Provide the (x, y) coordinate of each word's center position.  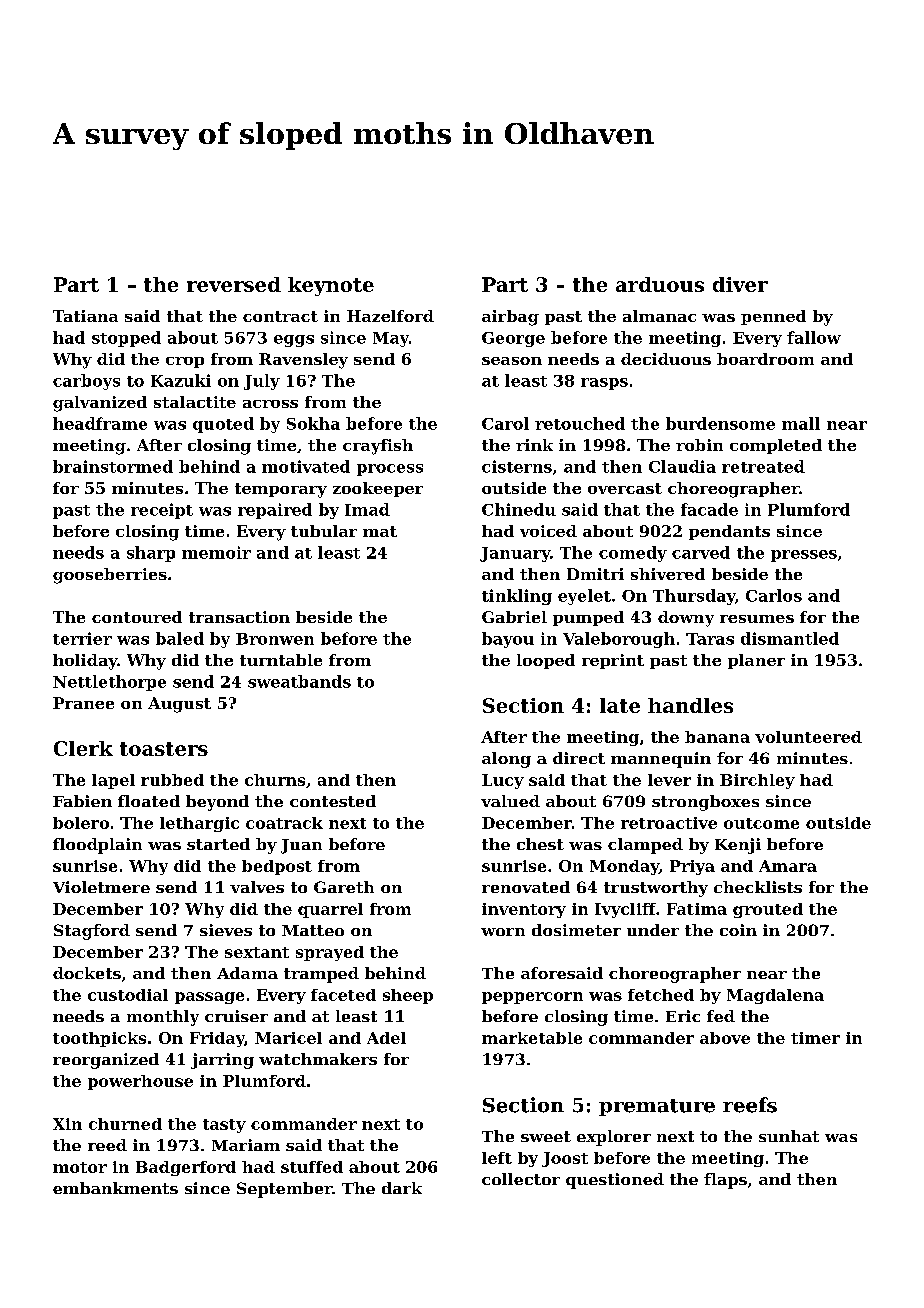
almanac (659, 316)
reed (107, 1145)
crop (185, 362)
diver (740, 284)
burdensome (720, 423)
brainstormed (113, 466)
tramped (321, 975)
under (653, 930)
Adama (247, 973)
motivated (306, 466)
